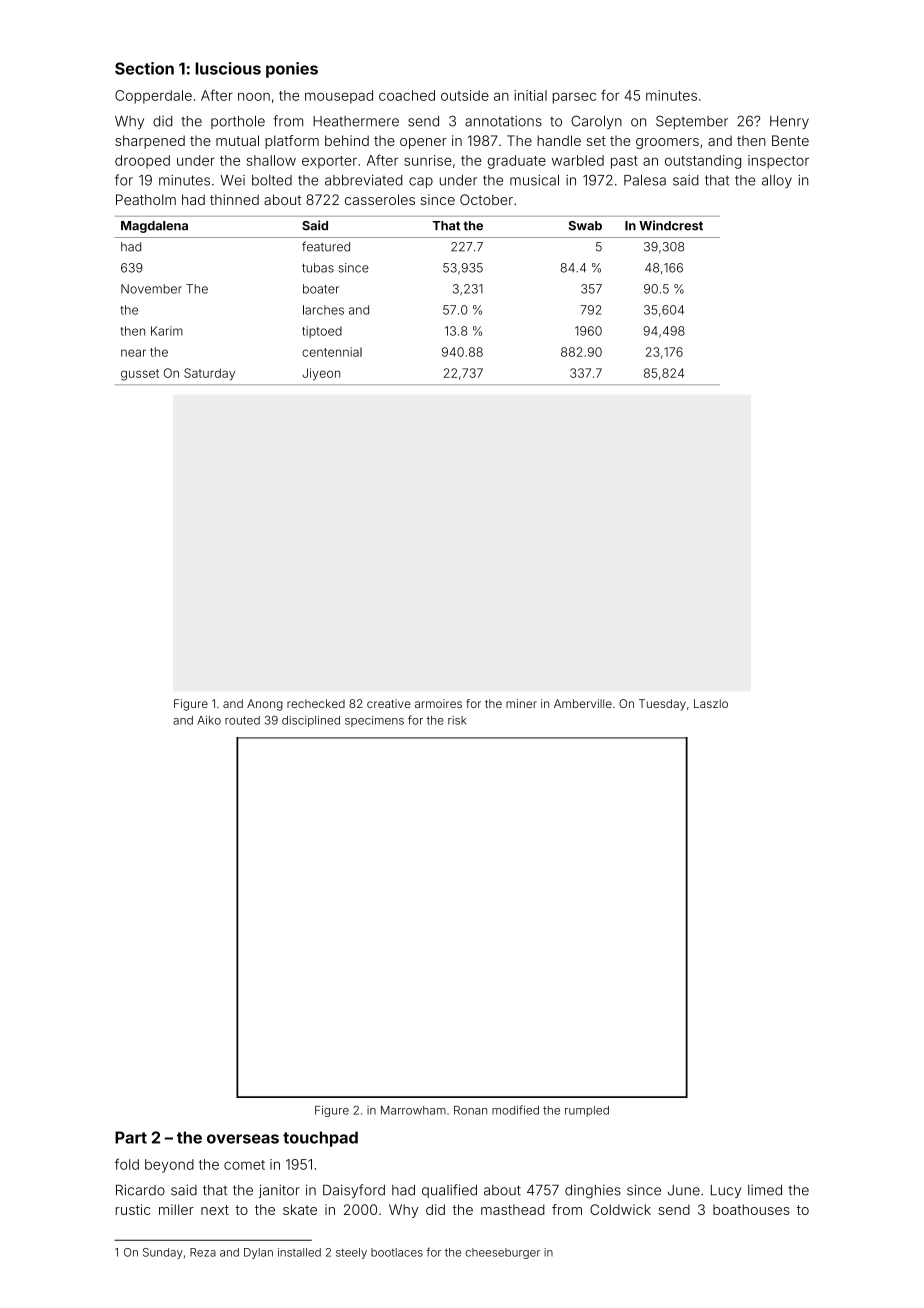 The height and width of the screenshot is (1308, 924). Describe the element at coordinates (321, 374) in the screenshot. I see `Jiyeon` at that location.
